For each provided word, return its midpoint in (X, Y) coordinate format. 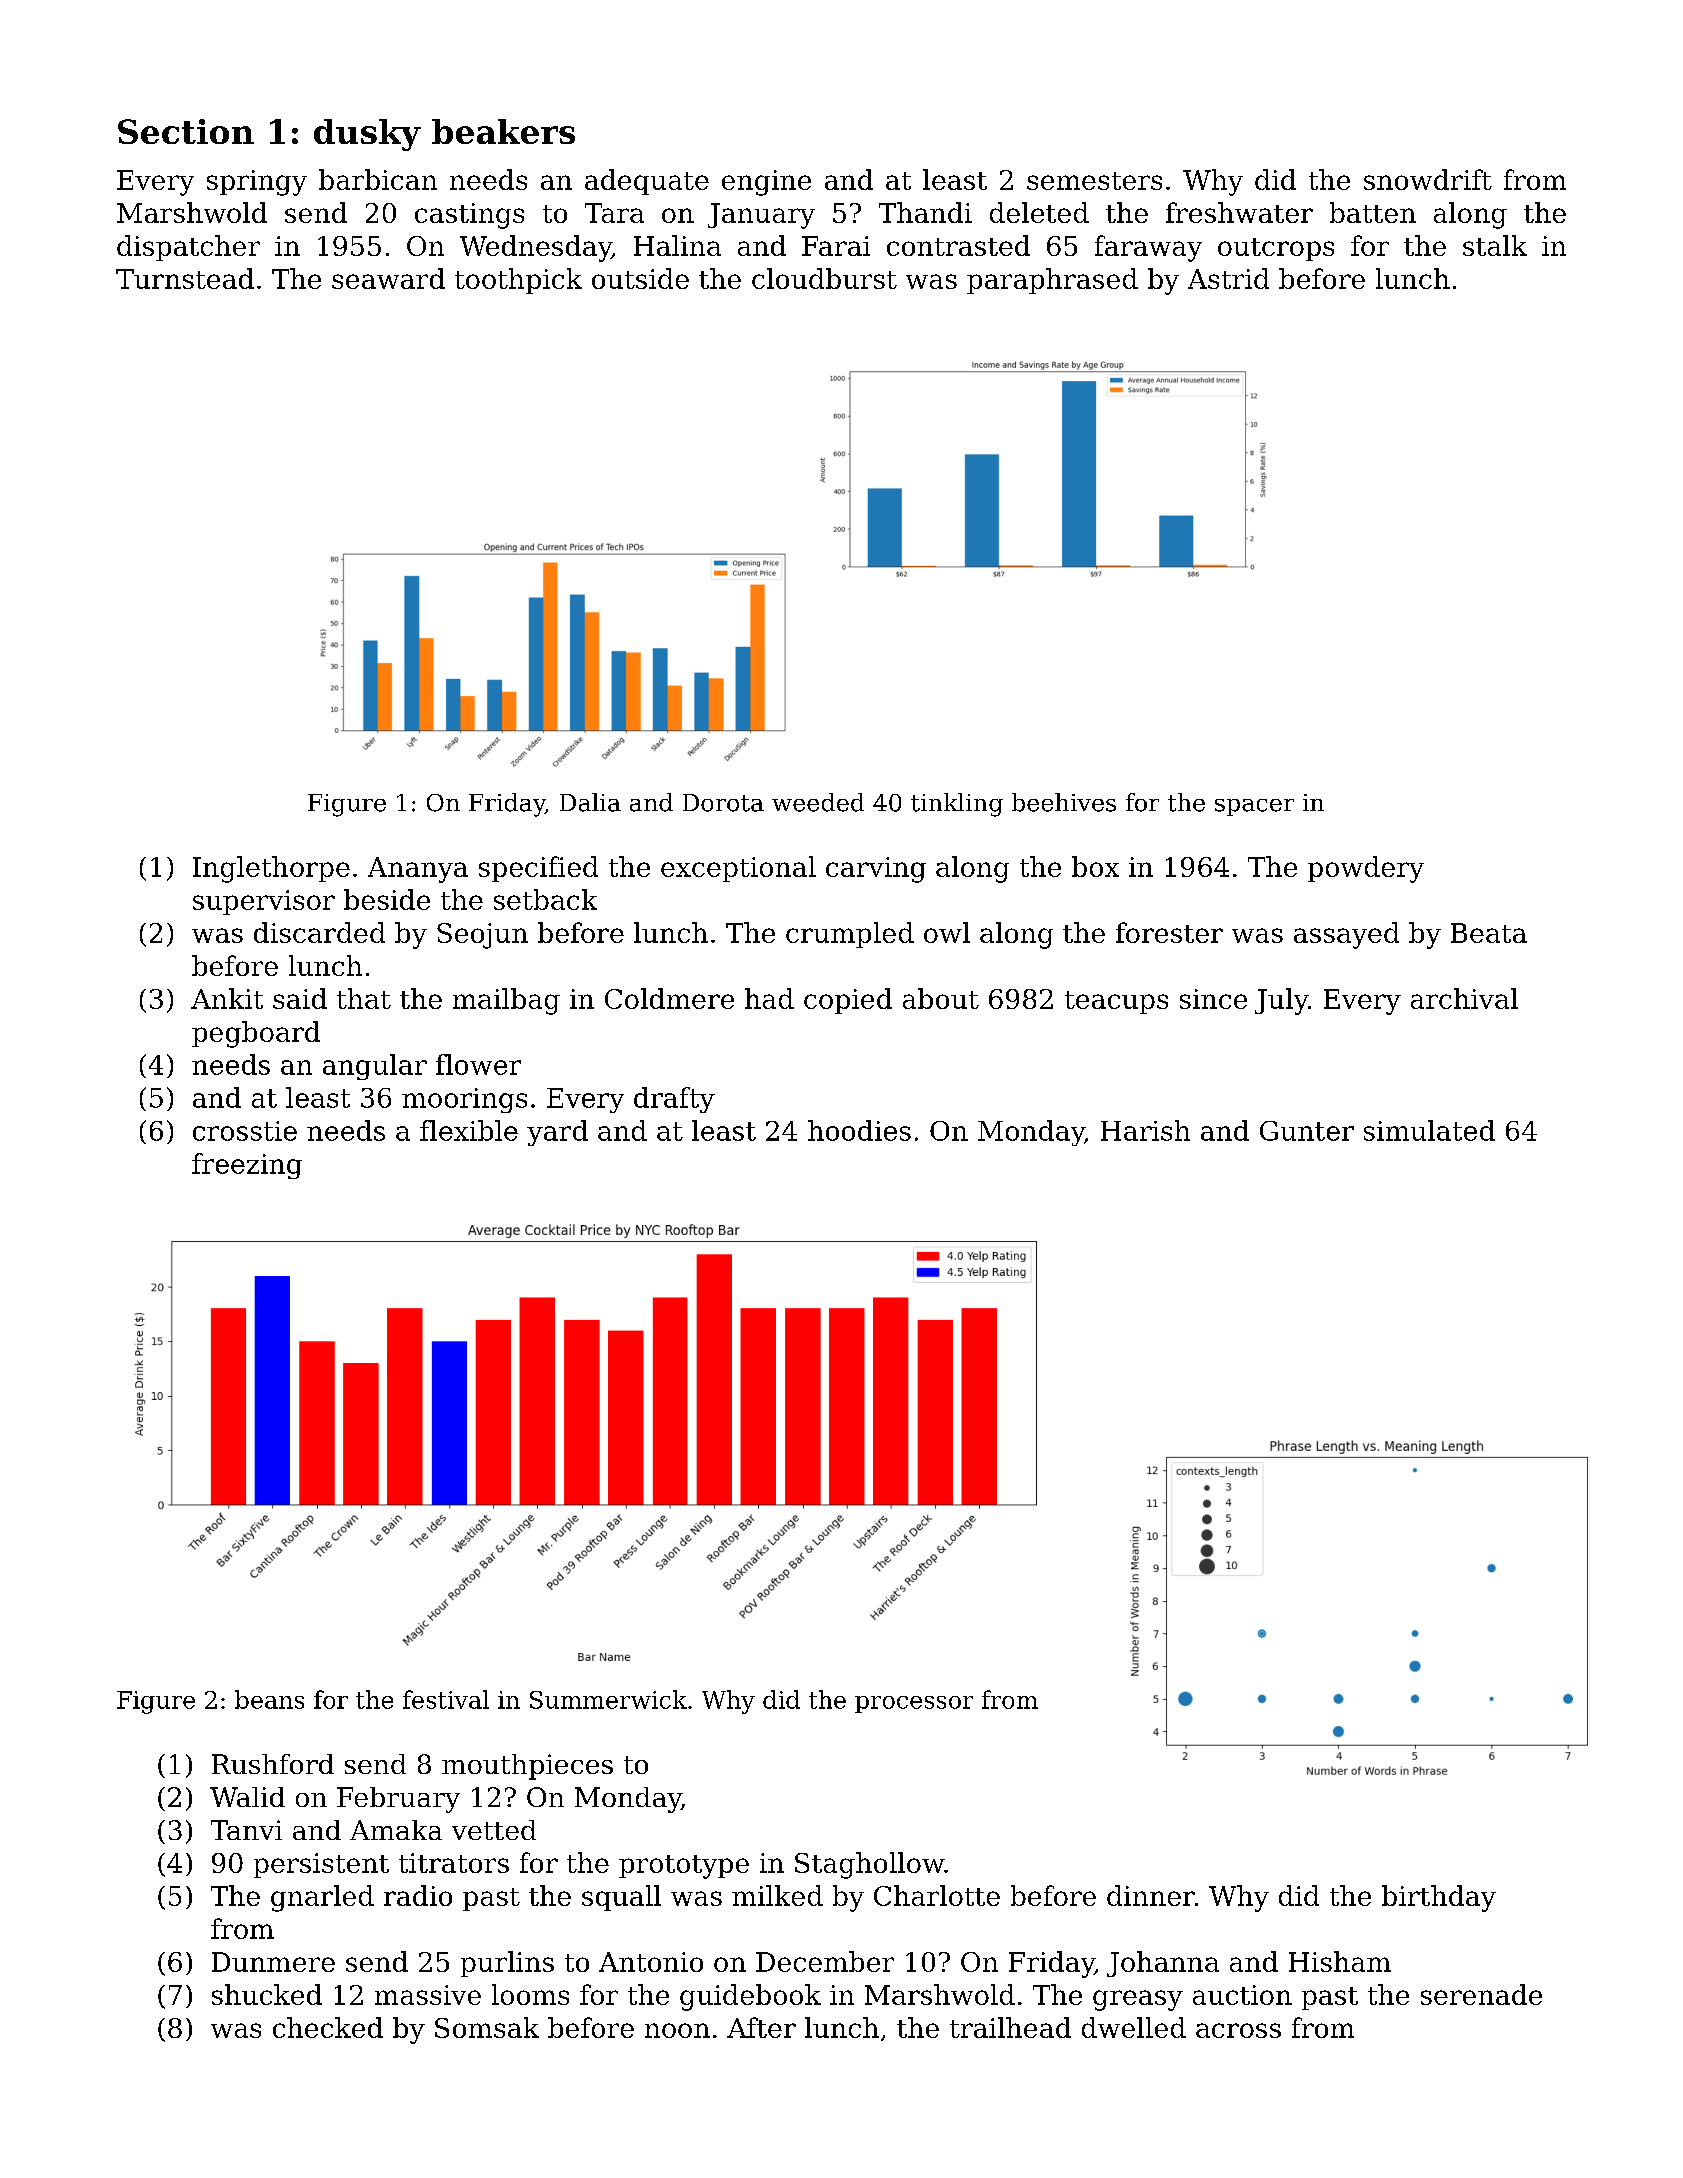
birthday (1439, 1898)
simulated (1429, 1130)
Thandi (925, 212)
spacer (1254, 807)
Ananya (418, 870)
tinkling (957, 805)
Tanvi (246, 1830)
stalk (1495, 245)
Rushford (273, 1764)
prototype (684, 1867)
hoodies (859, 1130)
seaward (388, 278)
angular (375, 1067)
